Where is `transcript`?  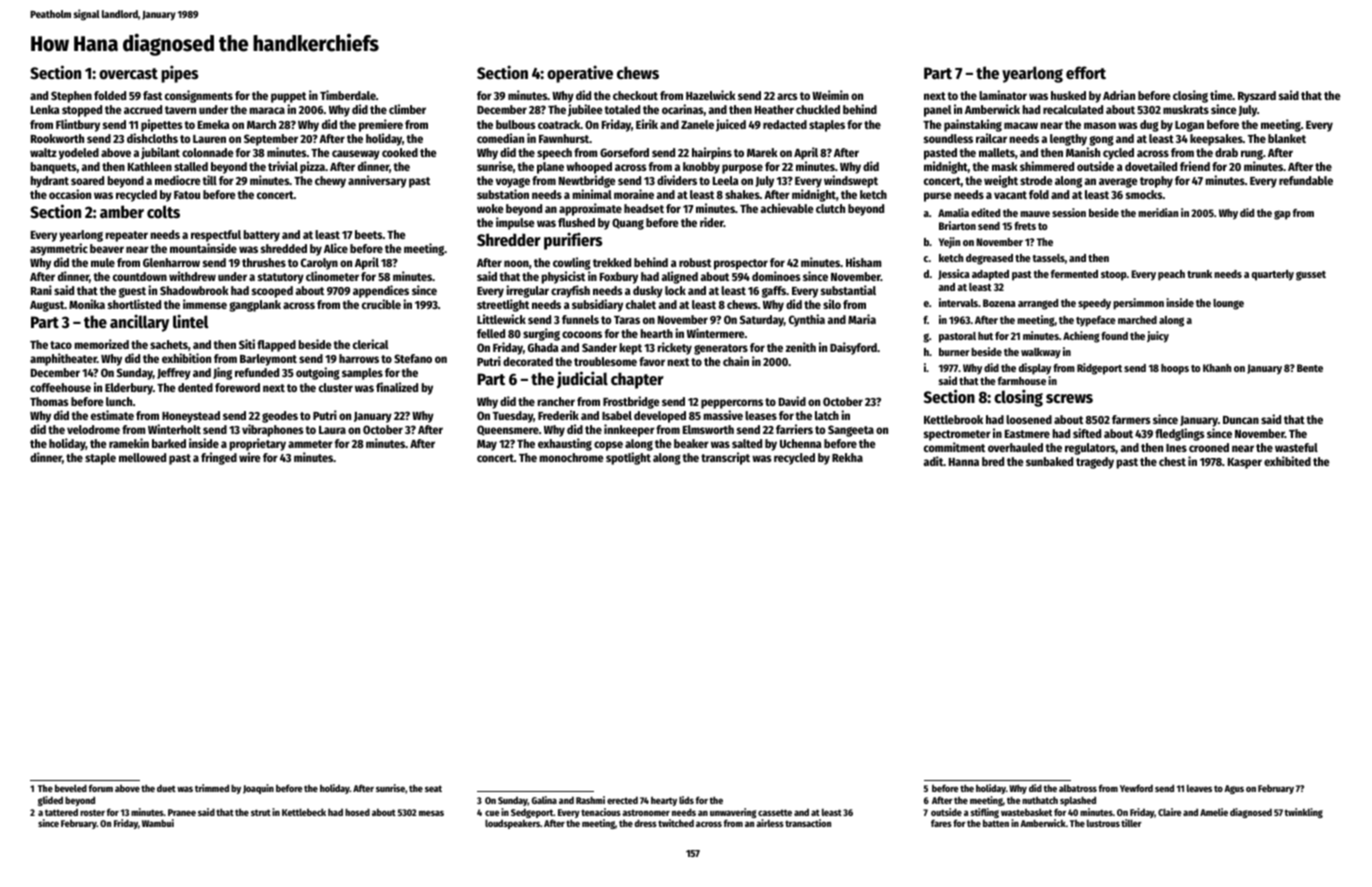 transcript is located at coordinates (725, 458).
